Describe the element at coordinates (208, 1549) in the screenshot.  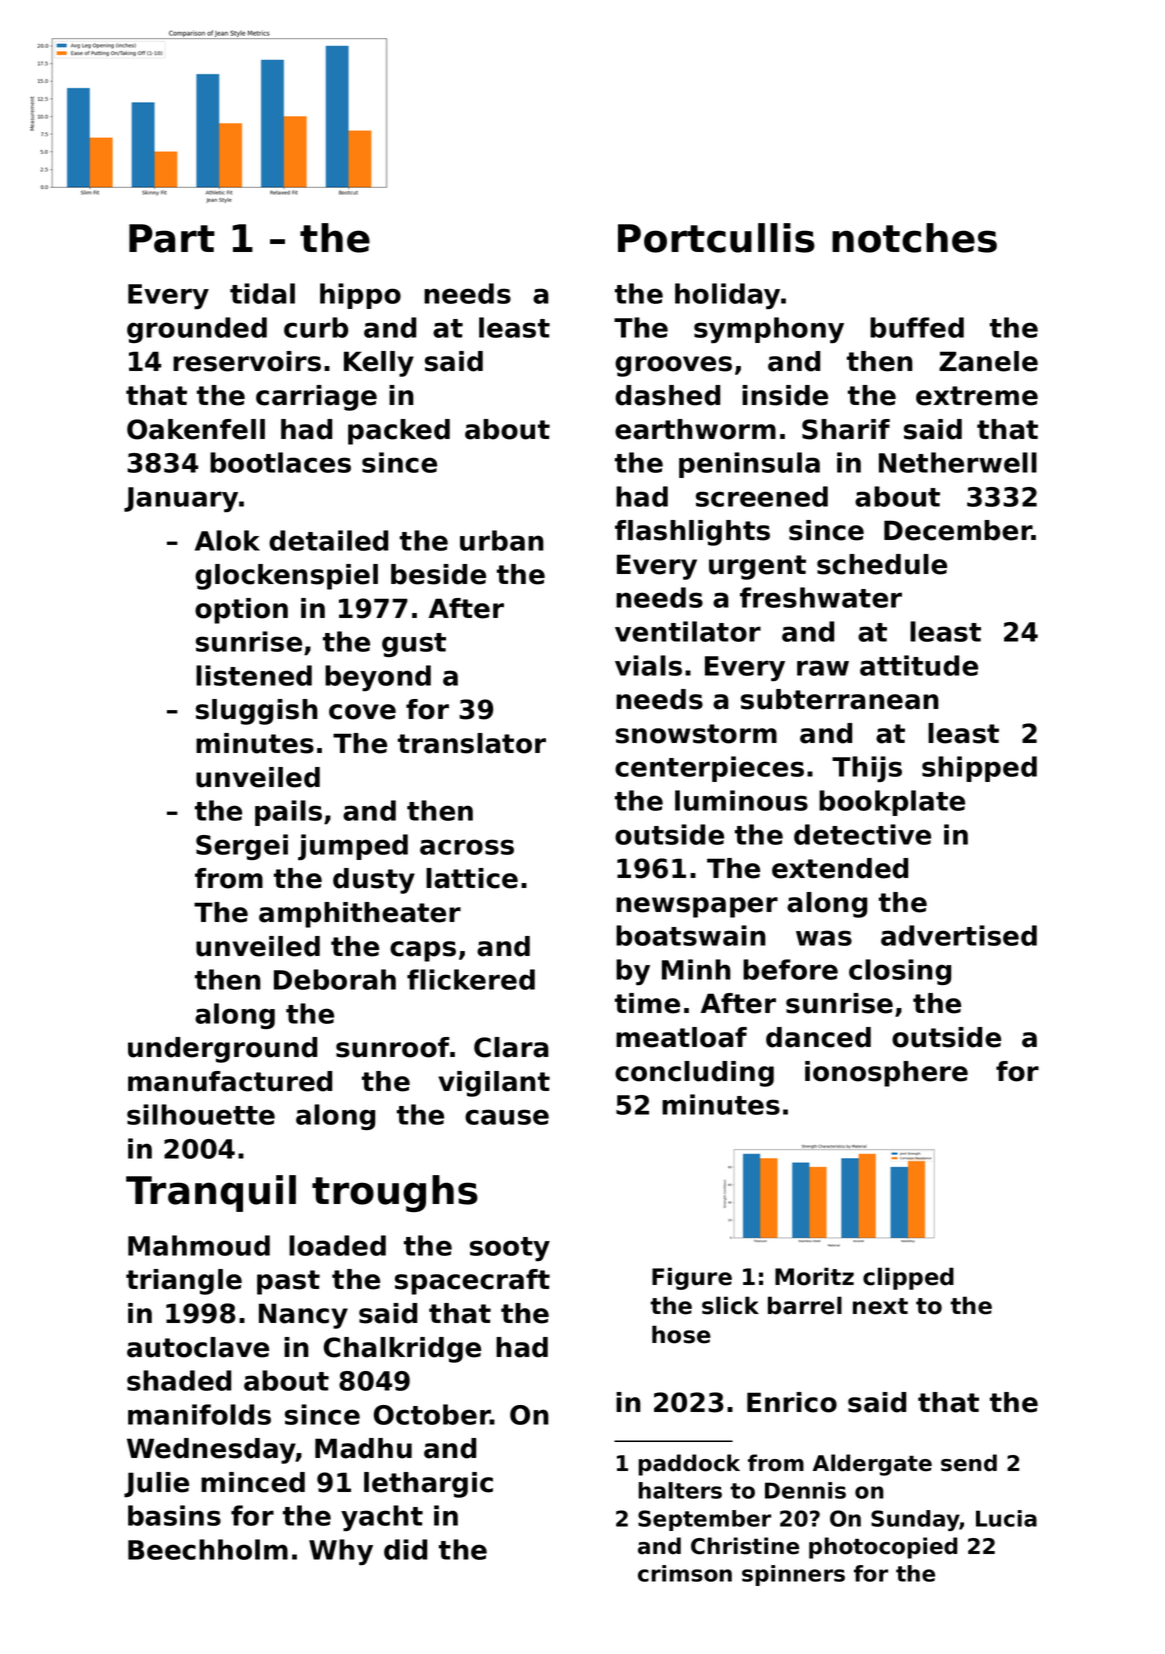
I see `Beechholm` at that location.
